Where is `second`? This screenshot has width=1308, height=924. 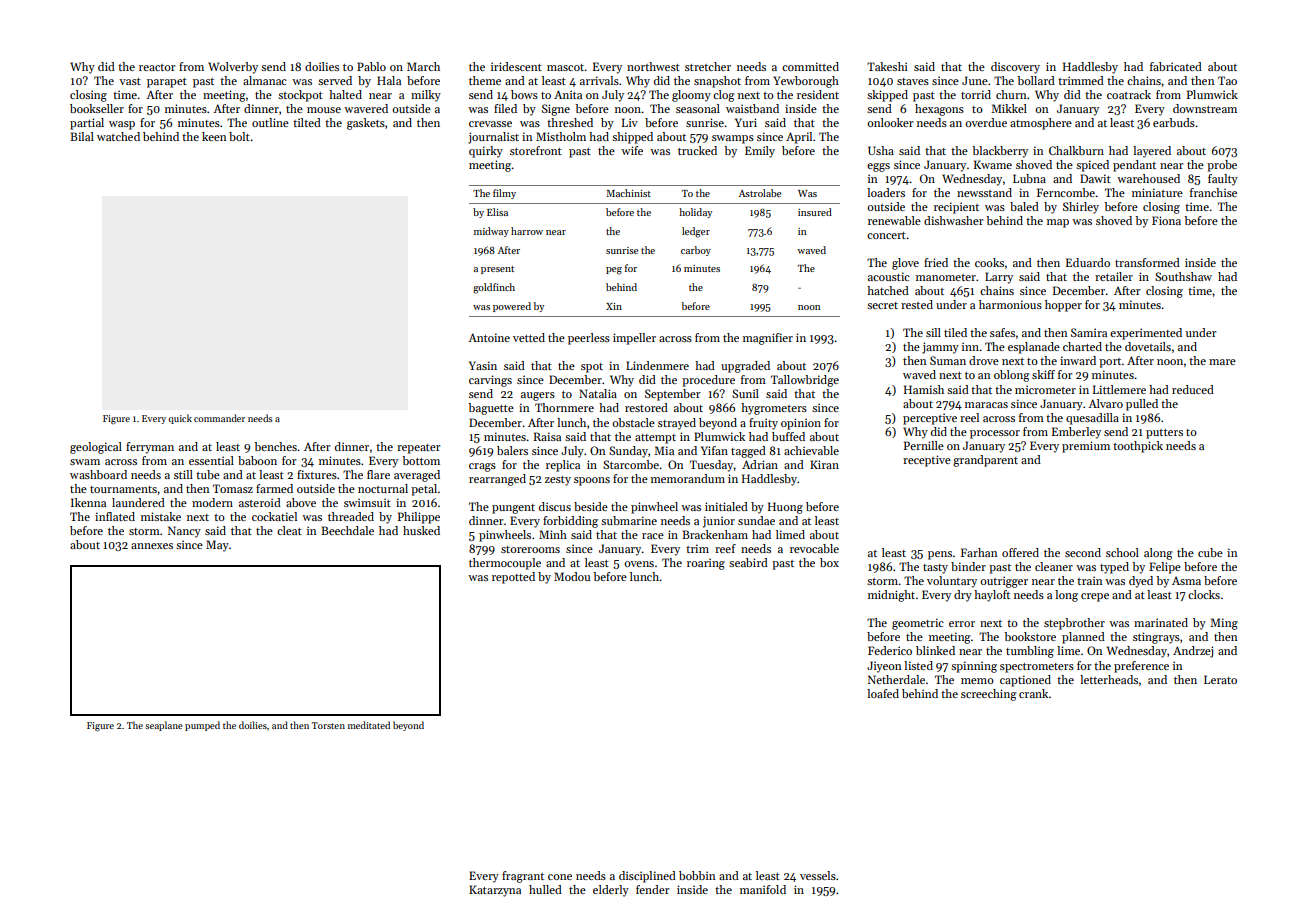
second is located at coordinates (1083, 552).
